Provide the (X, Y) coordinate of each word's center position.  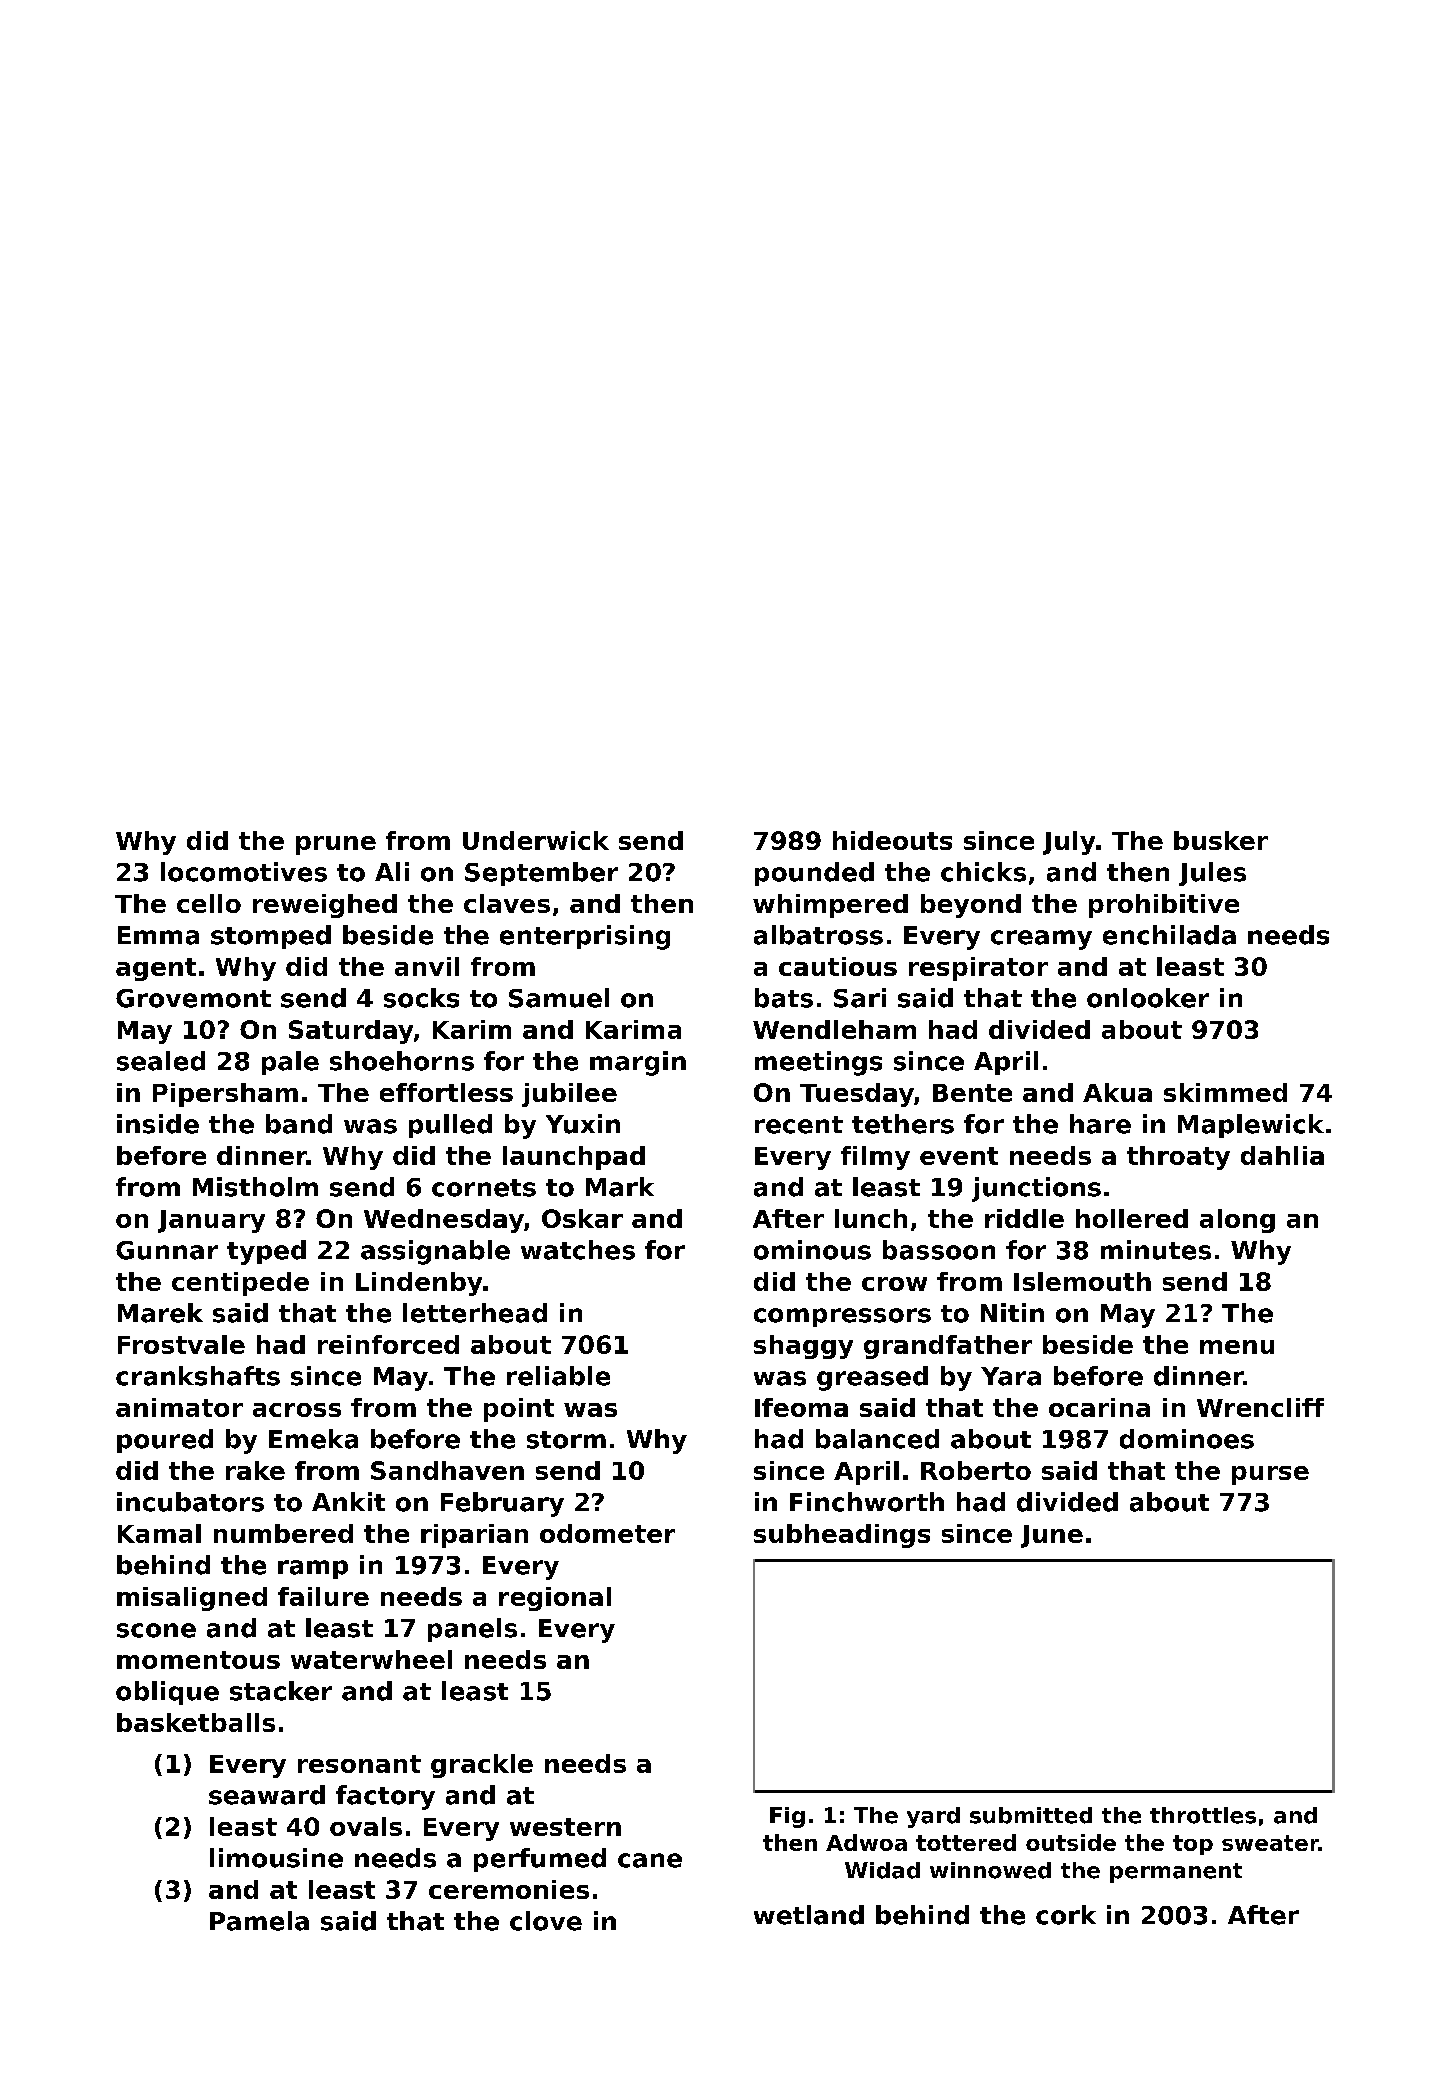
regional (555, 1599)
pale (290, 1063)
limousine (276, 1858)
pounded (814, 874)
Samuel (559, 998)
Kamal (159, 1533)
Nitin (1012, 1312)
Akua (1117, 1092)
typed (266, 1252)
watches (578, 1250)
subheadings (842, 1536)
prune (336, 845)
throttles (1203, 1815)
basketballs (196, 1722)
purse (1270, 1475)
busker (1221, 840)
